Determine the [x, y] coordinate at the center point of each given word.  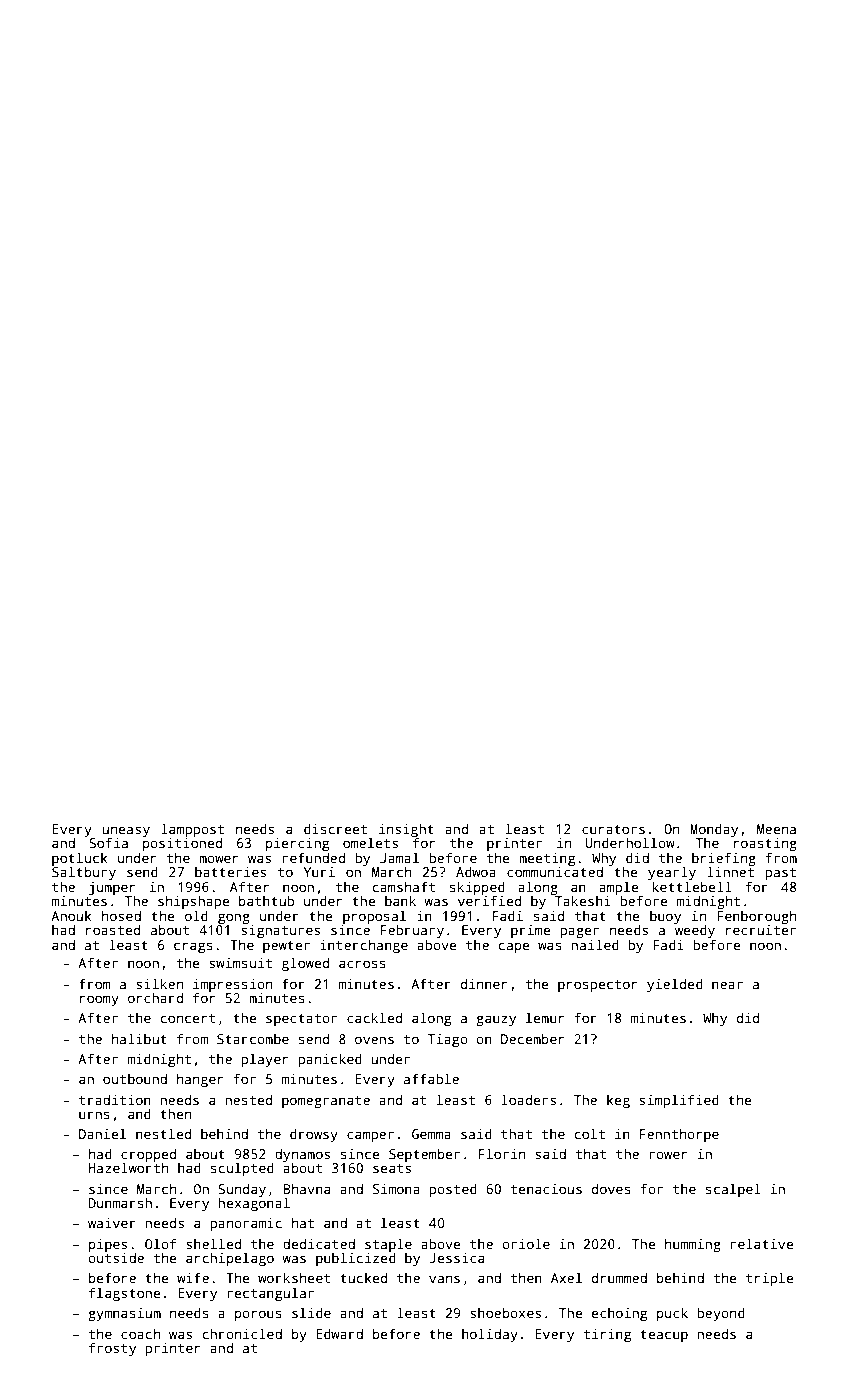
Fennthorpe [679, 1135]
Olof [160, 1243]
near [727, 985]
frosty [112, 1349]
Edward [339, 1333]
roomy [99, 1000]
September [424, 1155]
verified [489, 900]
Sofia [108, 842]
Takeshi [583, 900]
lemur [545, 1017]
